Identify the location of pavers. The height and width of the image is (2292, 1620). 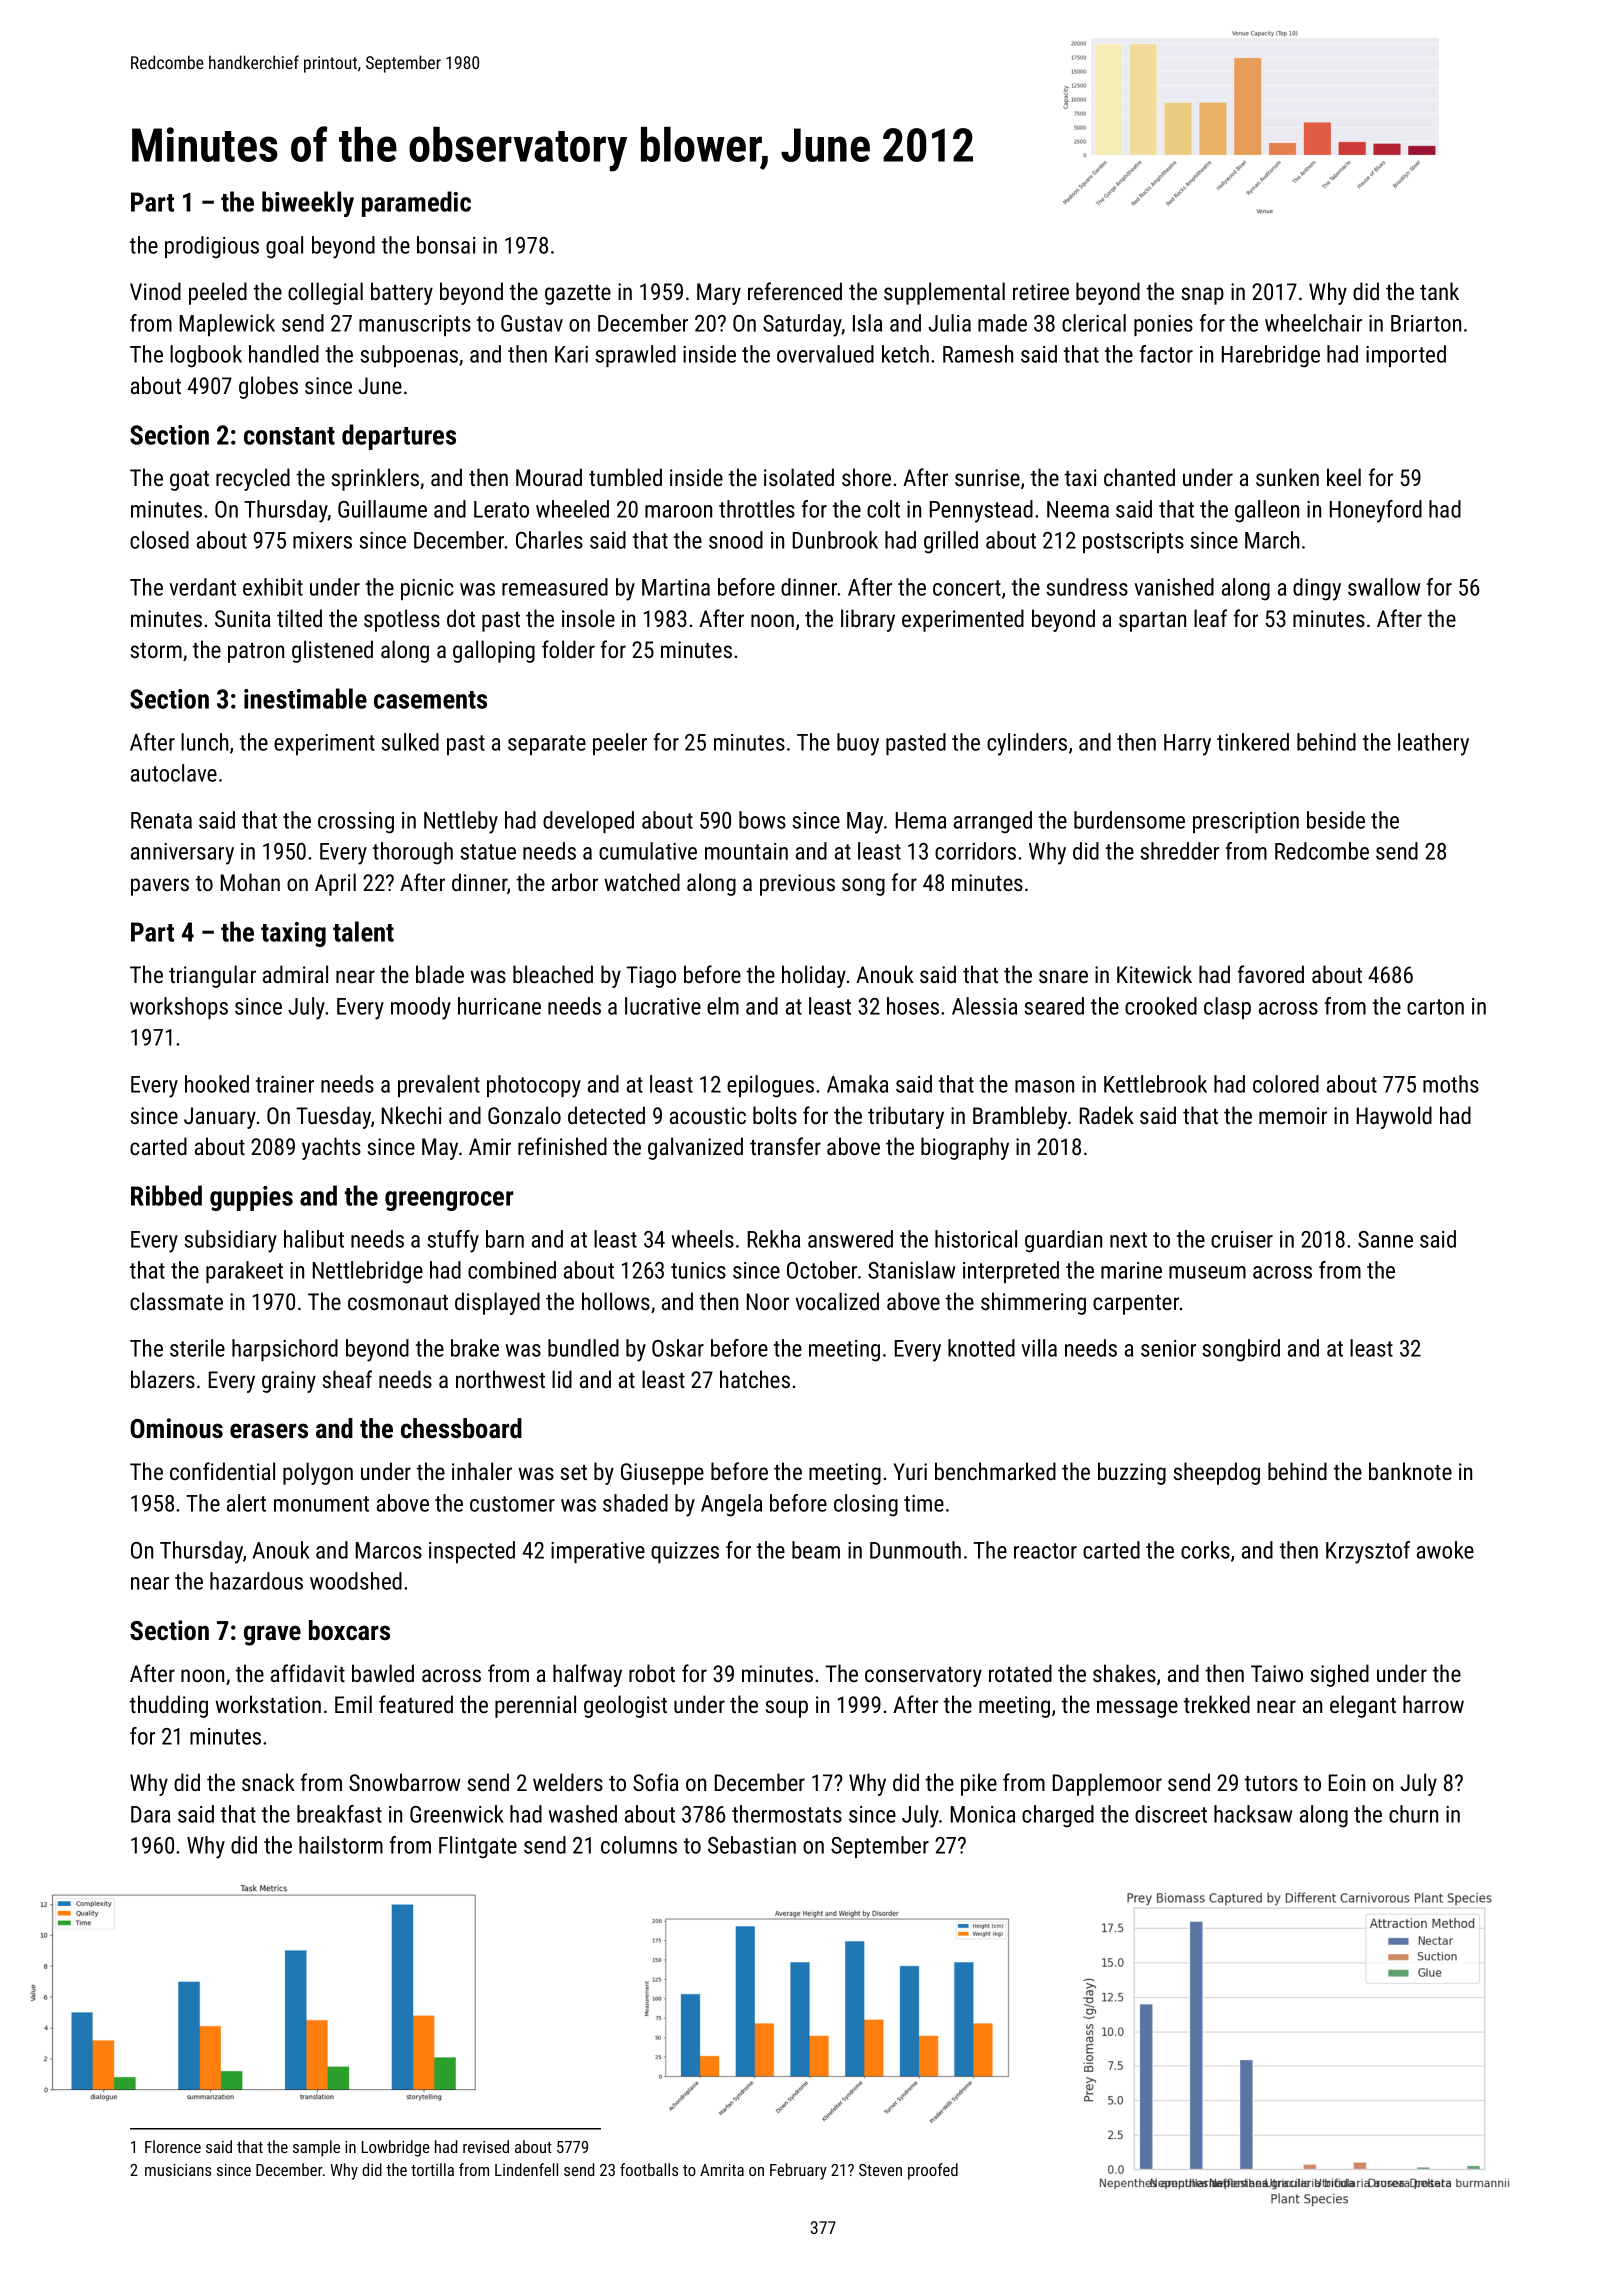
(160, 887).
